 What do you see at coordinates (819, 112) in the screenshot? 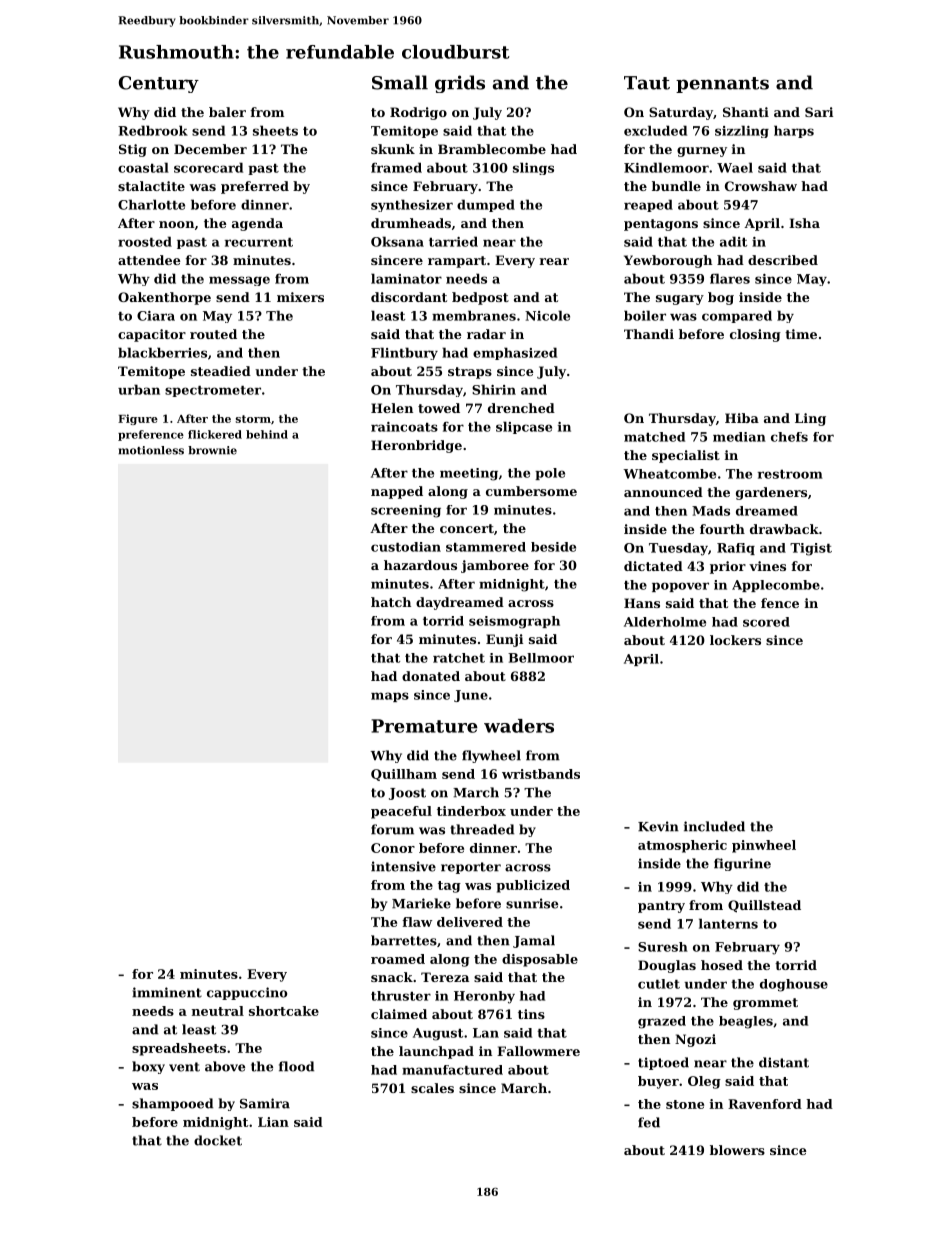
I see `Sari` at bounding box center [819, 112].
